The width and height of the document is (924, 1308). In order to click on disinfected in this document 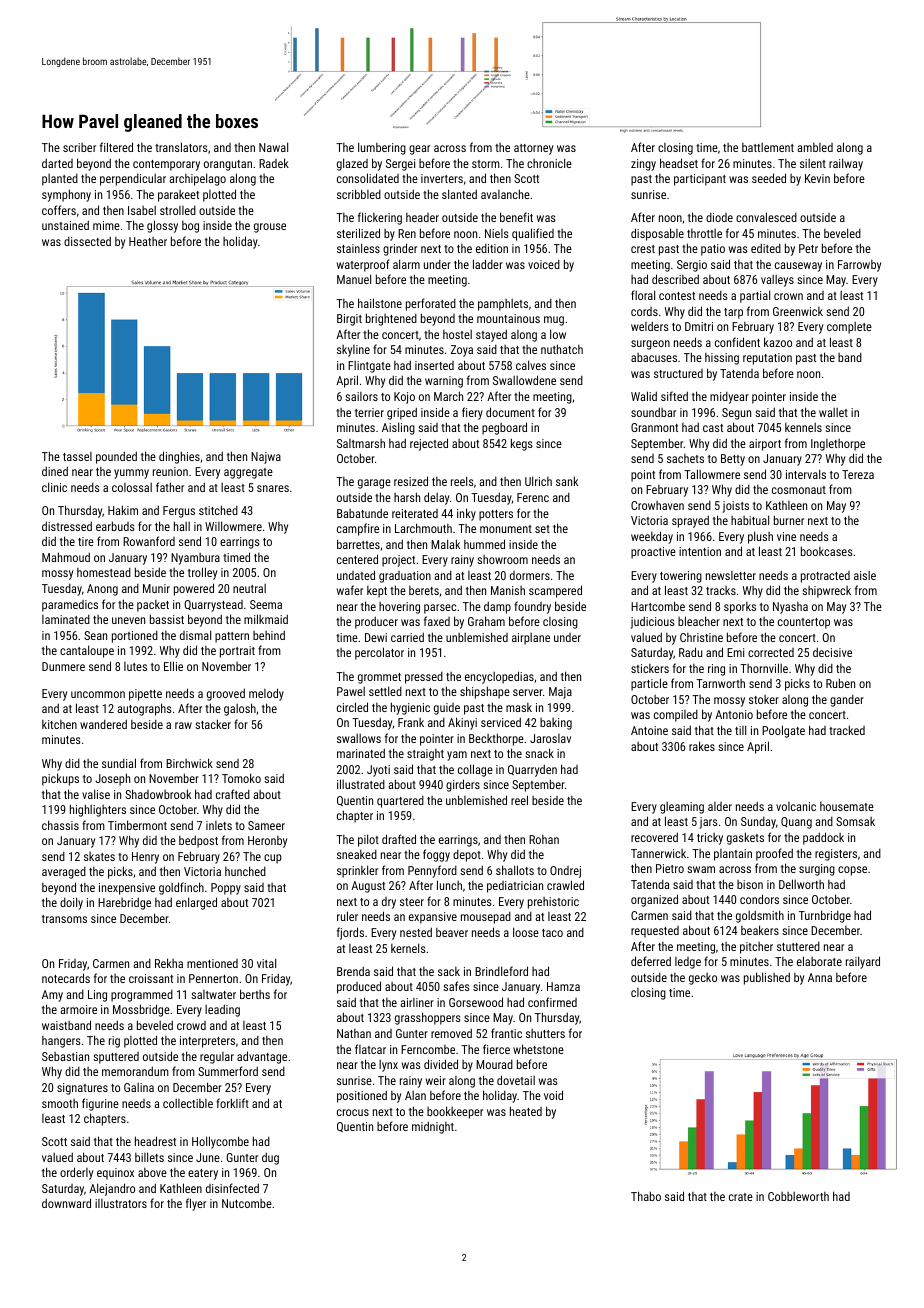, I will do `click(232, 1188)`.
